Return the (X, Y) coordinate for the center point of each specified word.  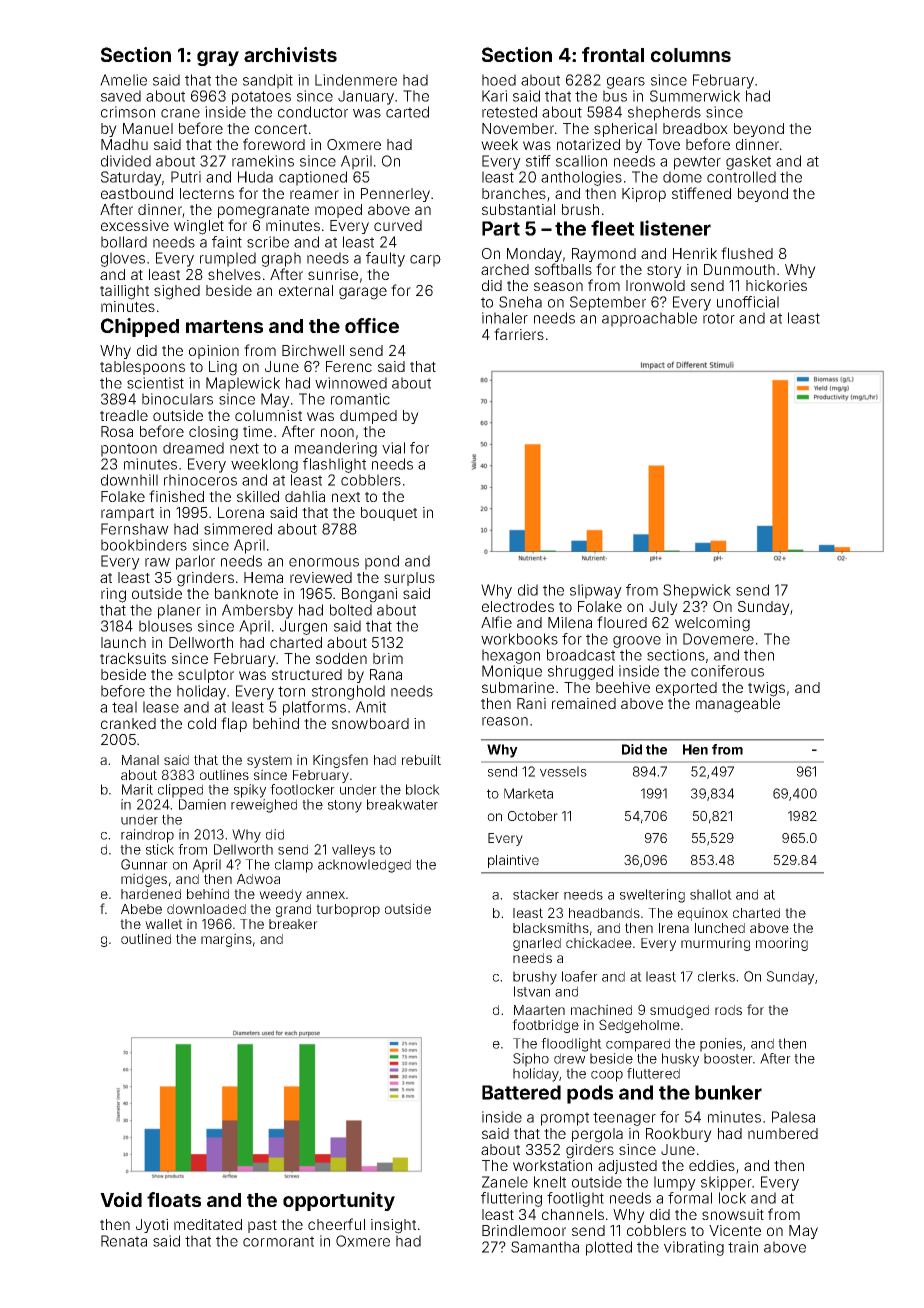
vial (393, 448)
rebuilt (421, 759)
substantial (518, 209)
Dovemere (718, 639)
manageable (738, 705)
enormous (324, 562)
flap (234, 724)
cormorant (278, 1241)
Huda (255, 177)
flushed (747, 253)
